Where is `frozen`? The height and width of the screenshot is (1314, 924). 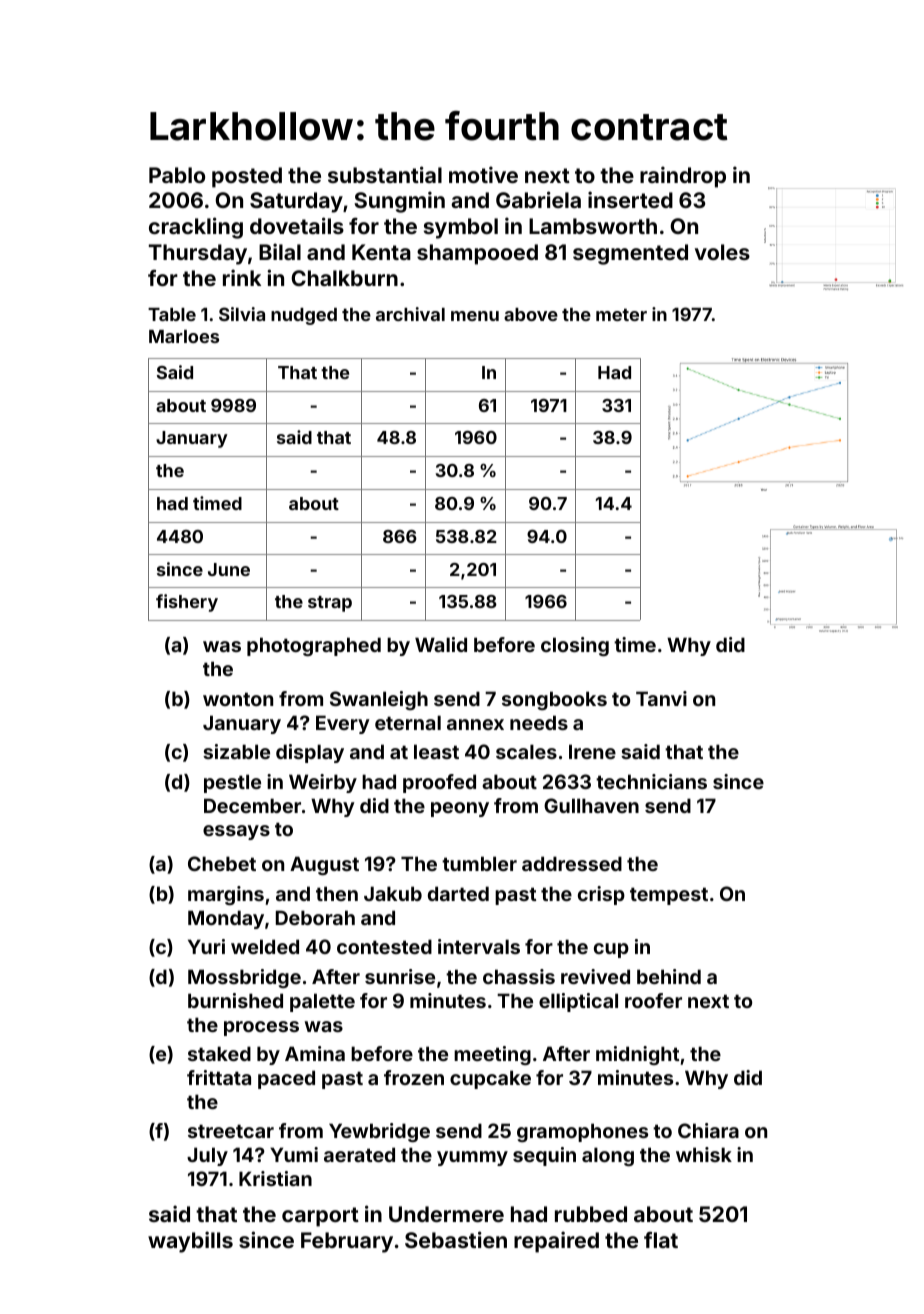
frozen is located at coordinates (414, 1077).
